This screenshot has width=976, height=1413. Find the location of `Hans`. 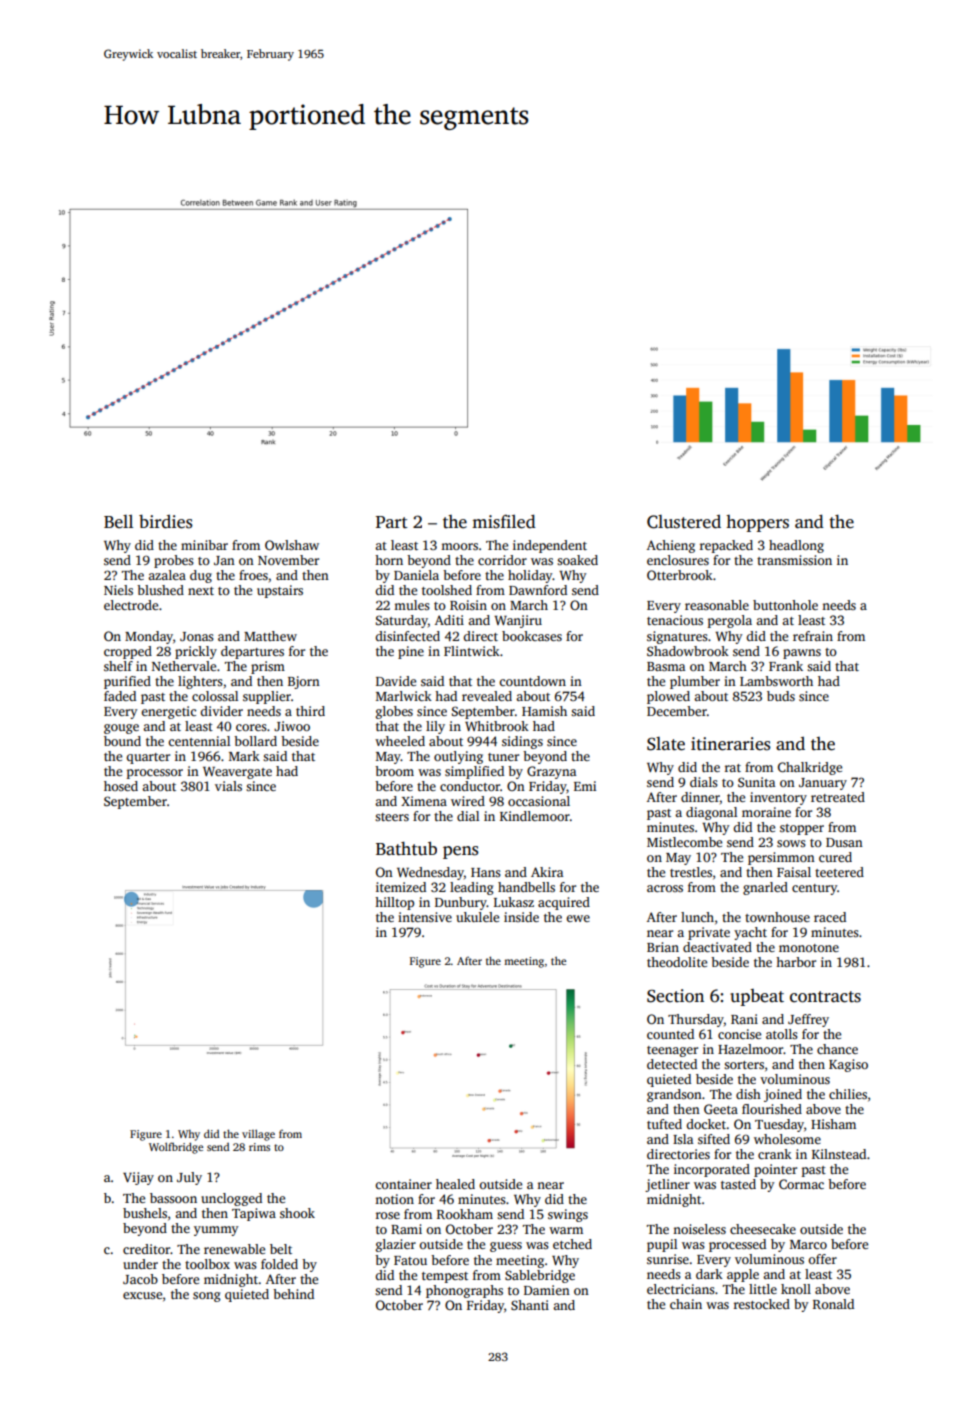

Hans is located at coordinates (486, 872).
